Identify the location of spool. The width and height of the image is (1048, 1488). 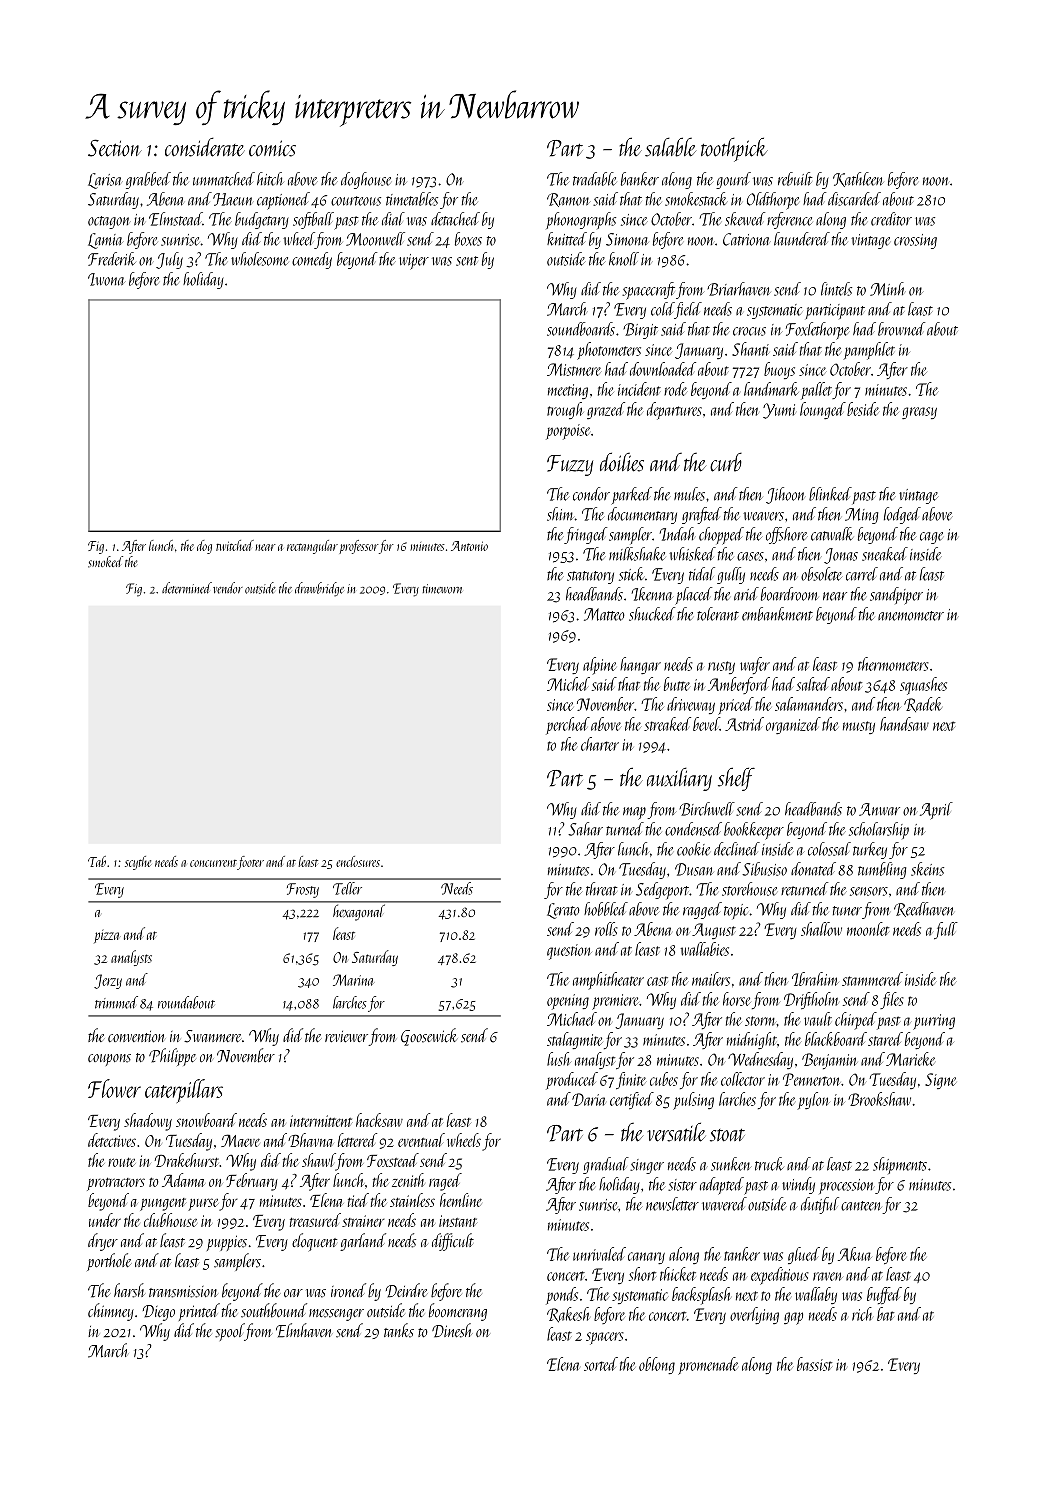
(229, 1332).
